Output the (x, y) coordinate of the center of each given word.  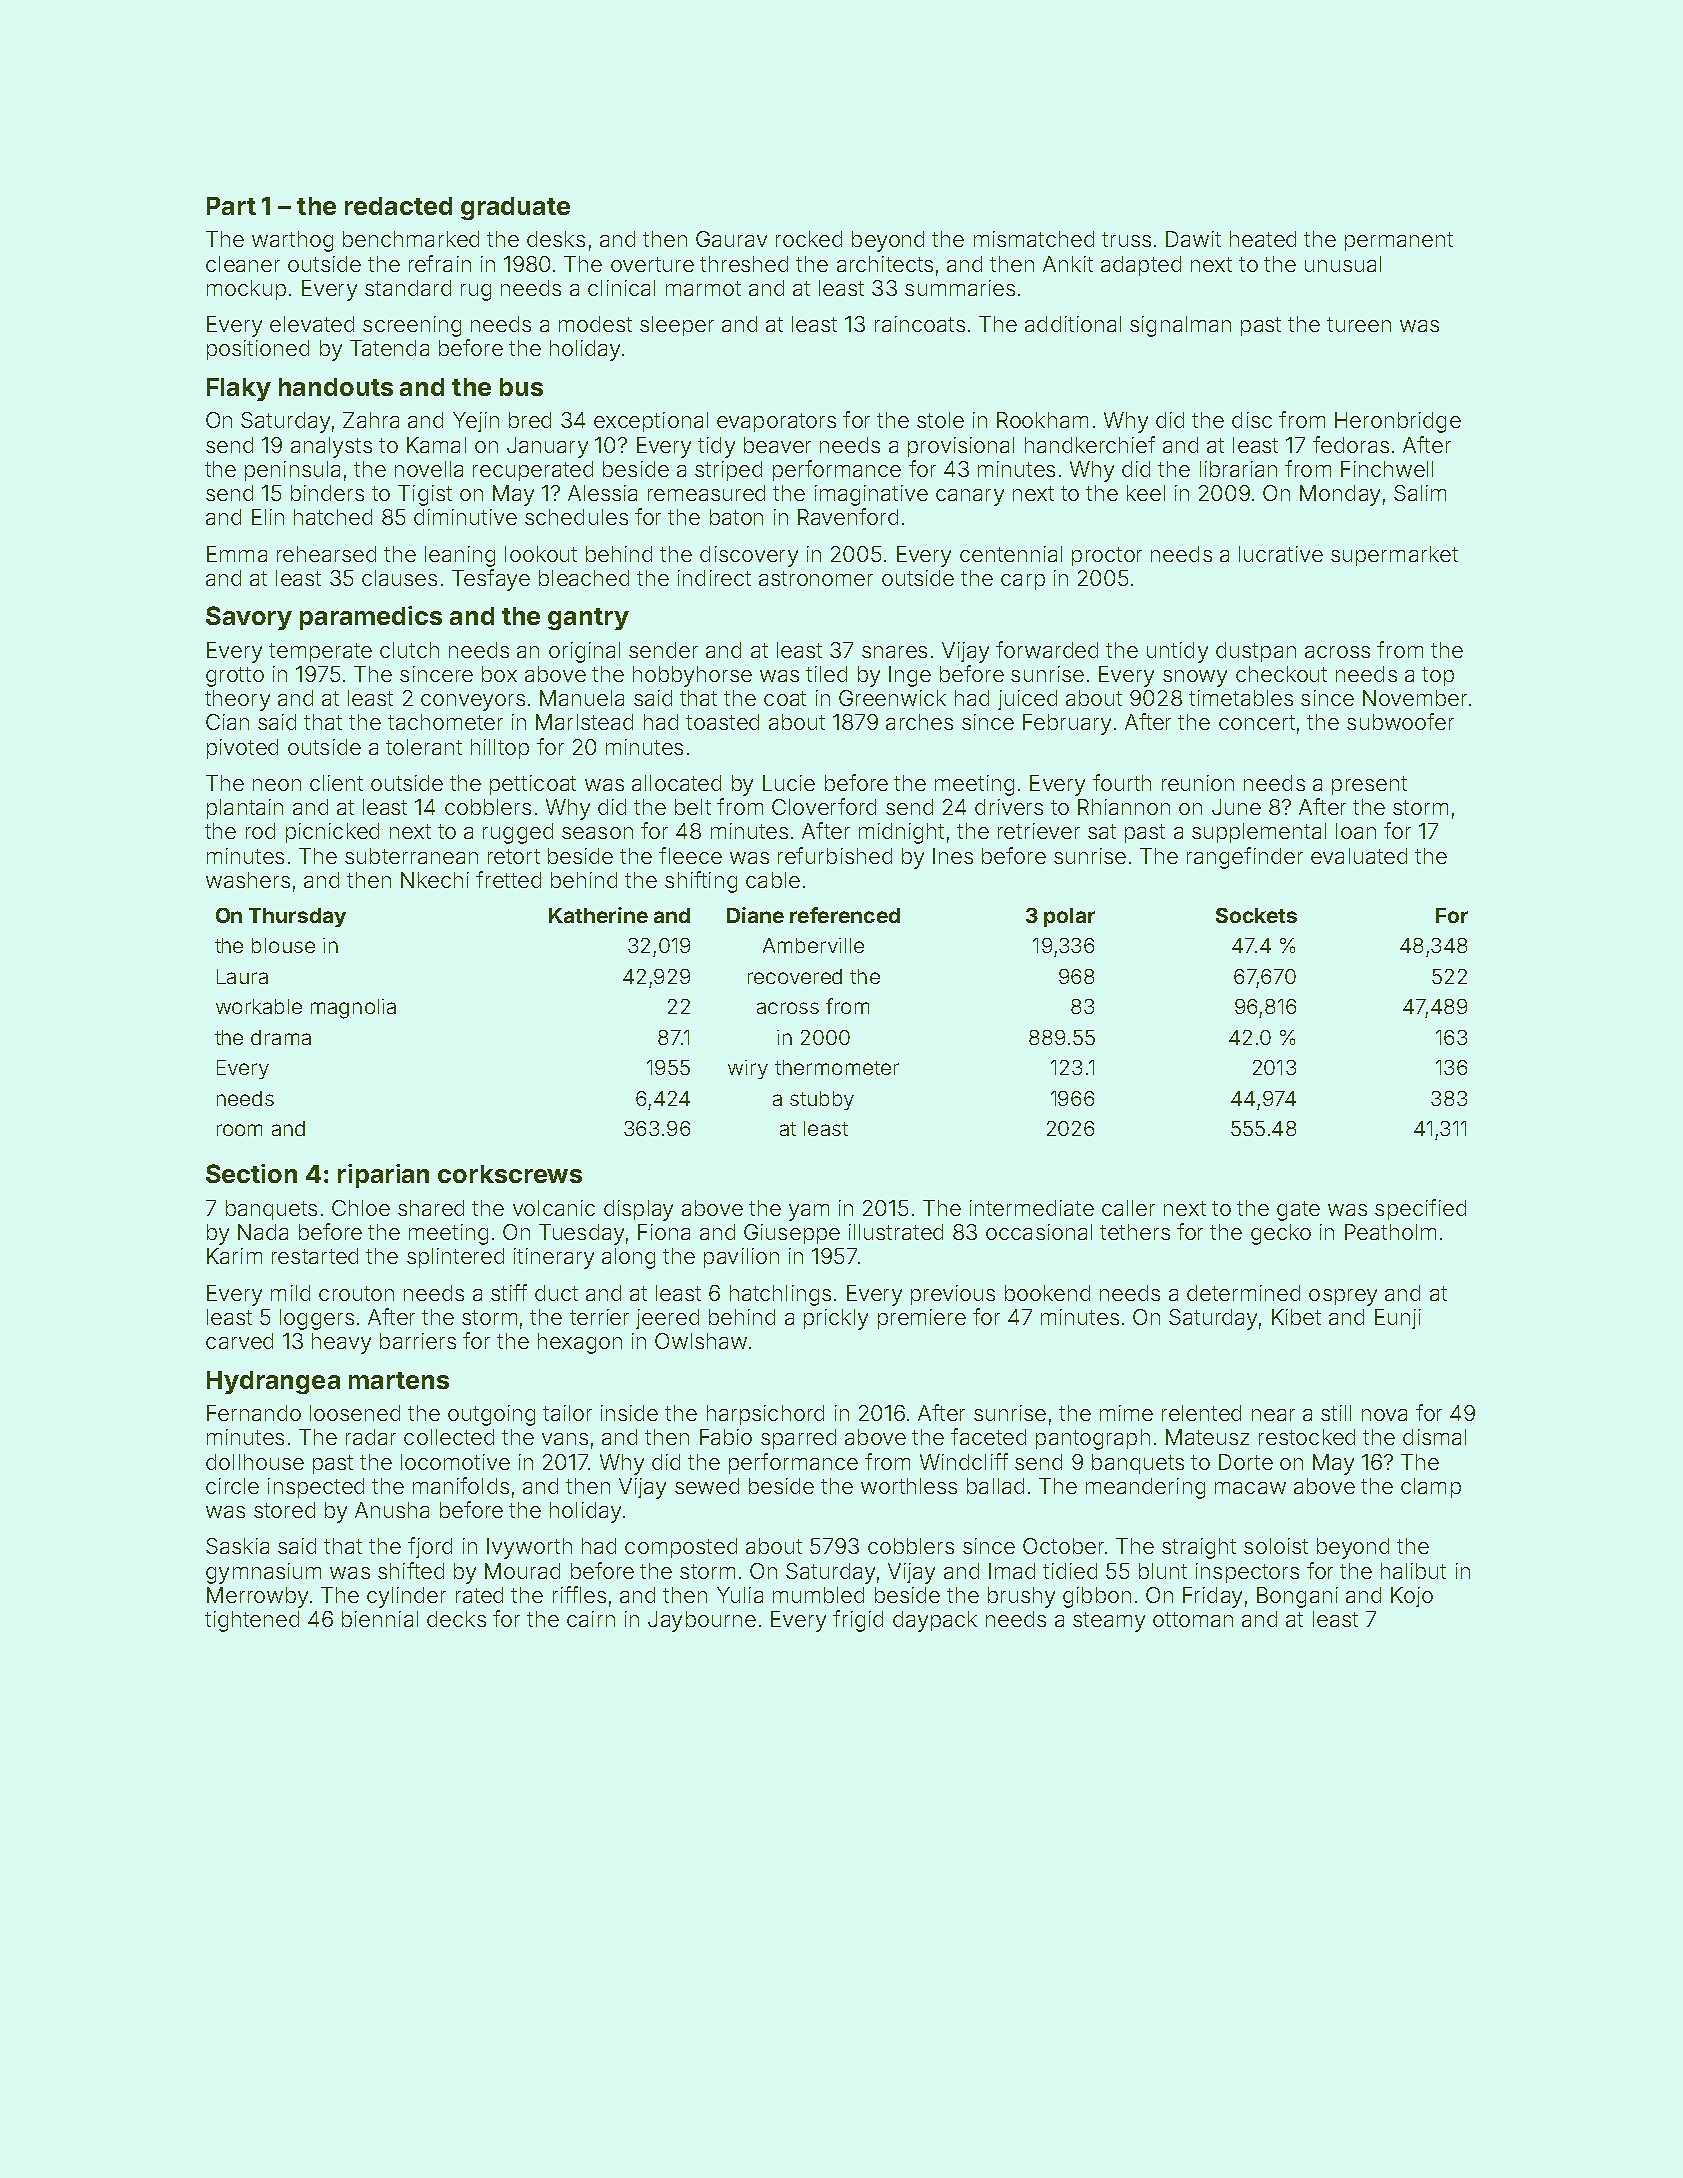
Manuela (582, 698)
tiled (826, 674)
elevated (312, 324)
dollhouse (255, 1462)
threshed (744, 264)
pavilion (741, 1258)
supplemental (1259, 833)
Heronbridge (1398, 422)
